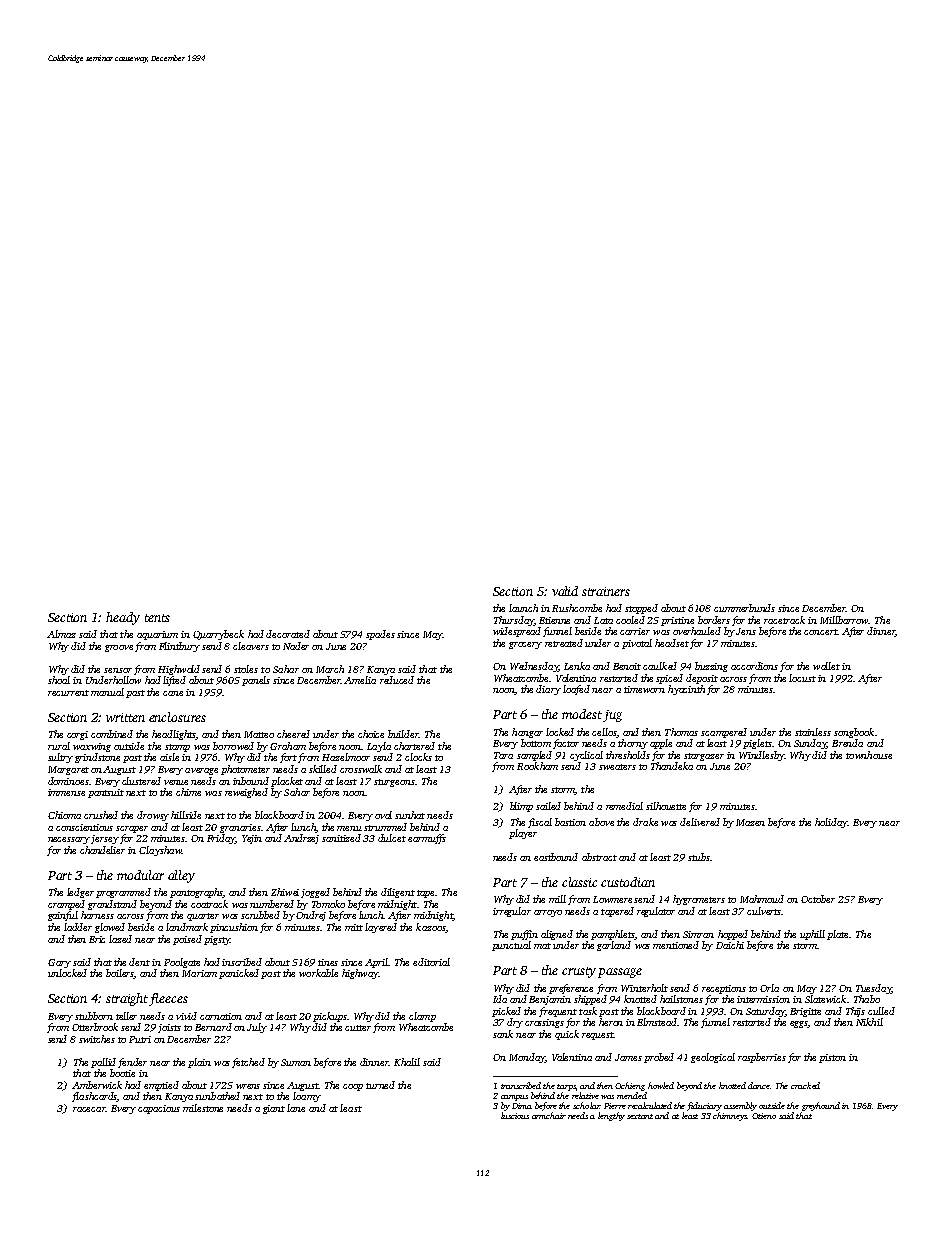 This screenshot has width=952, height=1233. What do you see at coordinates (525, 645) in the screenshot?
I see `grocery` at bounding box center [525, 645].
